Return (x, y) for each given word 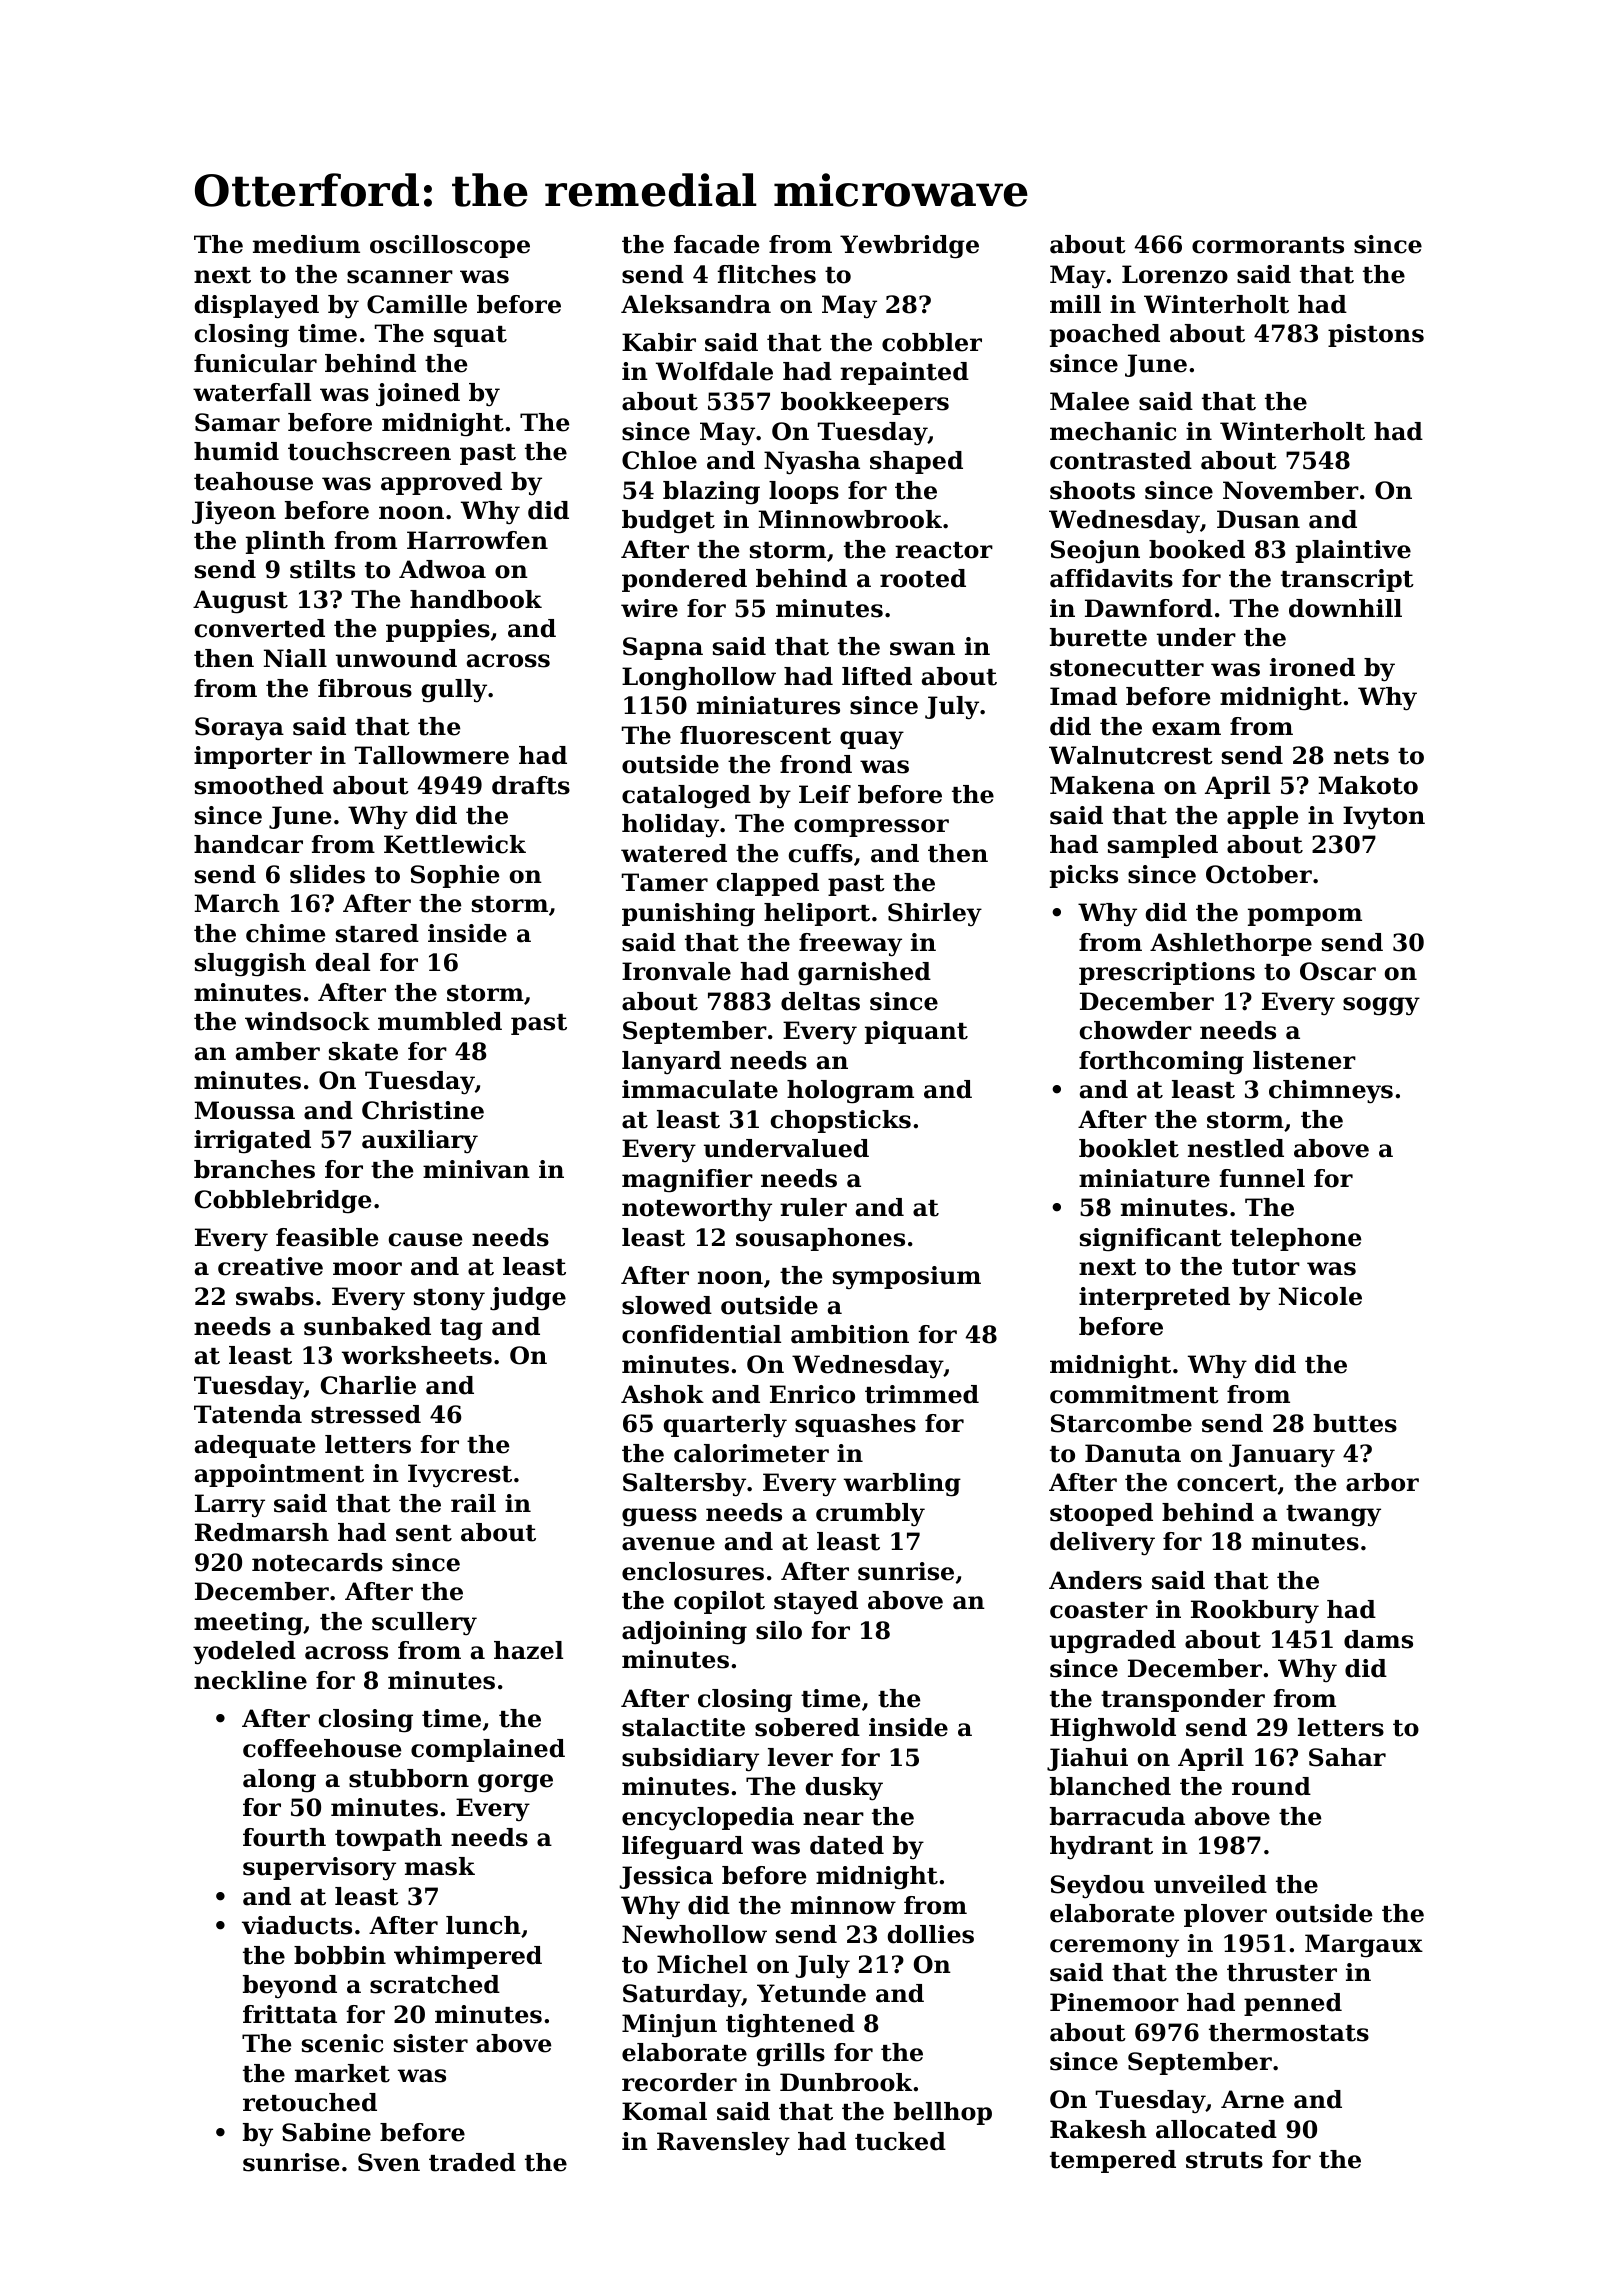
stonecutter (1127, 668)
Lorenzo (1175, 274)
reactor (944, 550)
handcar (248, 844)
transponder (1183, 1700)
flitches (766, 274)
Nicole (1320, 1296)
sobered (807, 1727)
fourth (284, 1837)
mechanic (1113, 431)
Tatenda (248, 1414)
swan (922, 649)
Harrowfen (477, 540)
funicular (255, 363)
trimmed (922, 1394)
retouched (310, 2102)
